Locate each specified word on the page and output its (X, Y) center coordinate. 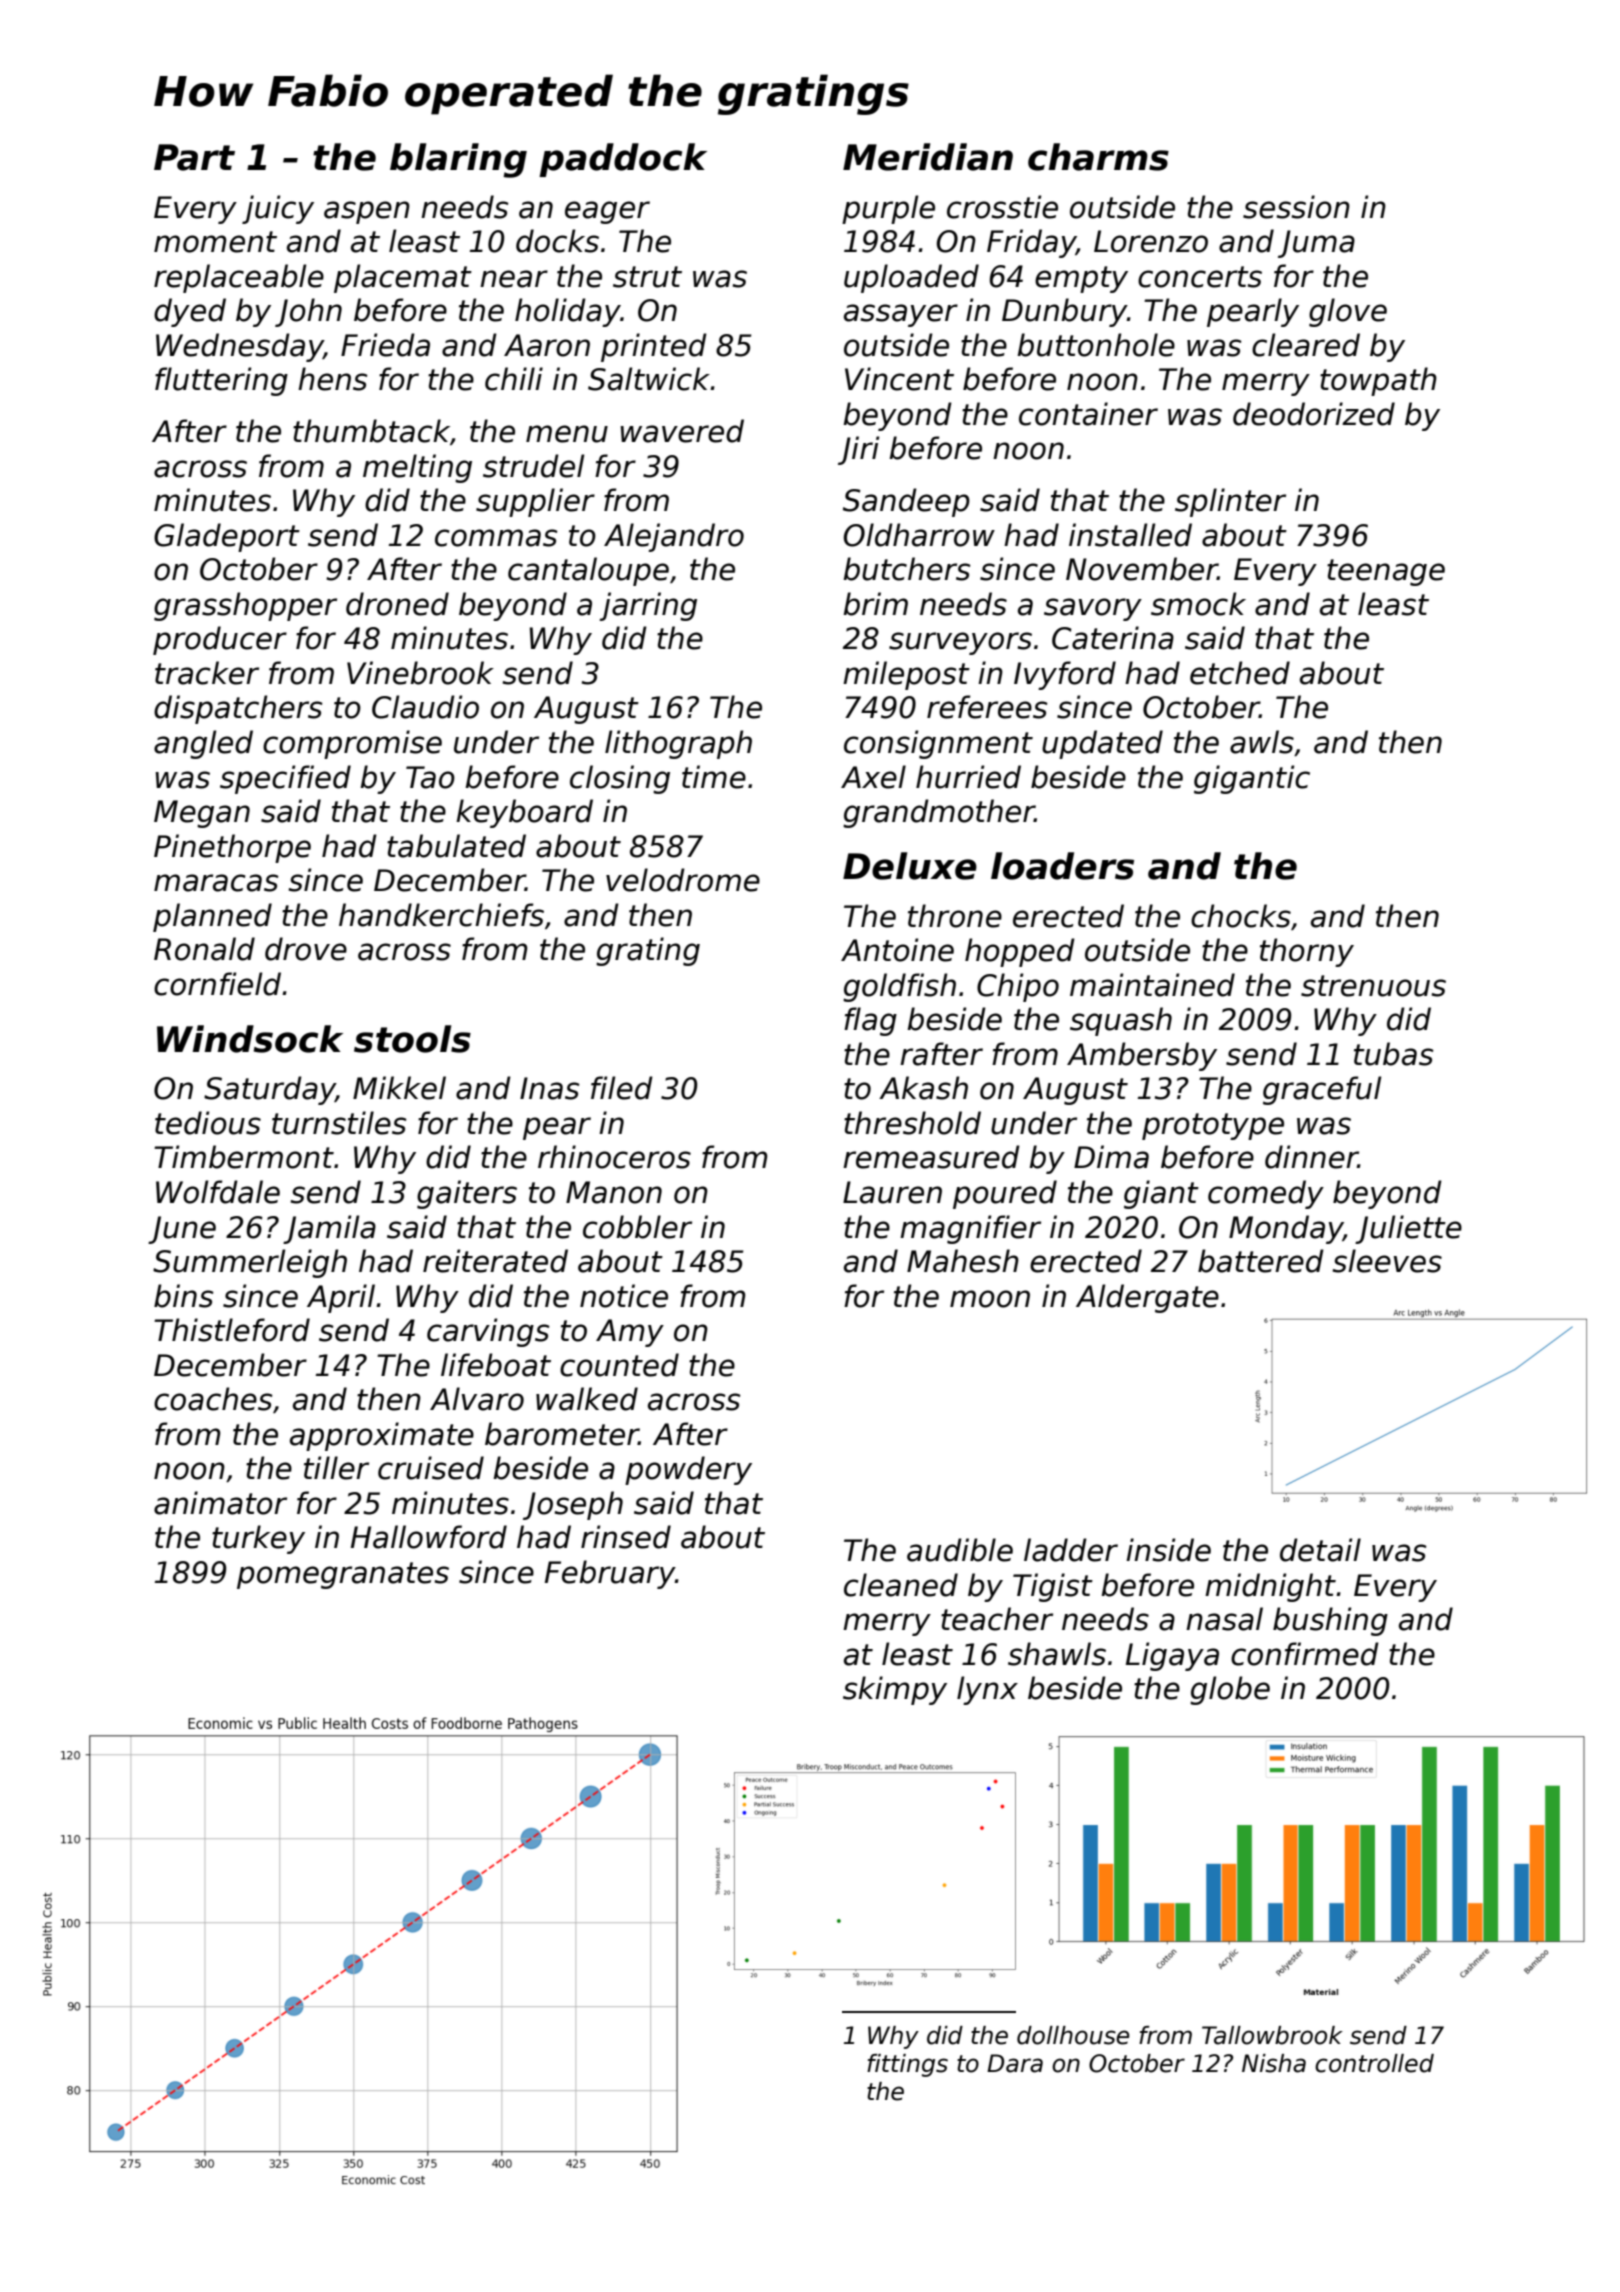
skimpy (895, 1690)
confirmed (1305, 1654)
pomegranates (343, 1575)
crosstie (1002, 207)
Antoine (897, 950)
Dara (1015, 2063)
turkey (258, 1539)
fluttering (221, 381)
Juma (1316, 244)
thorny (1307, 952)
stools (412, 1039)
